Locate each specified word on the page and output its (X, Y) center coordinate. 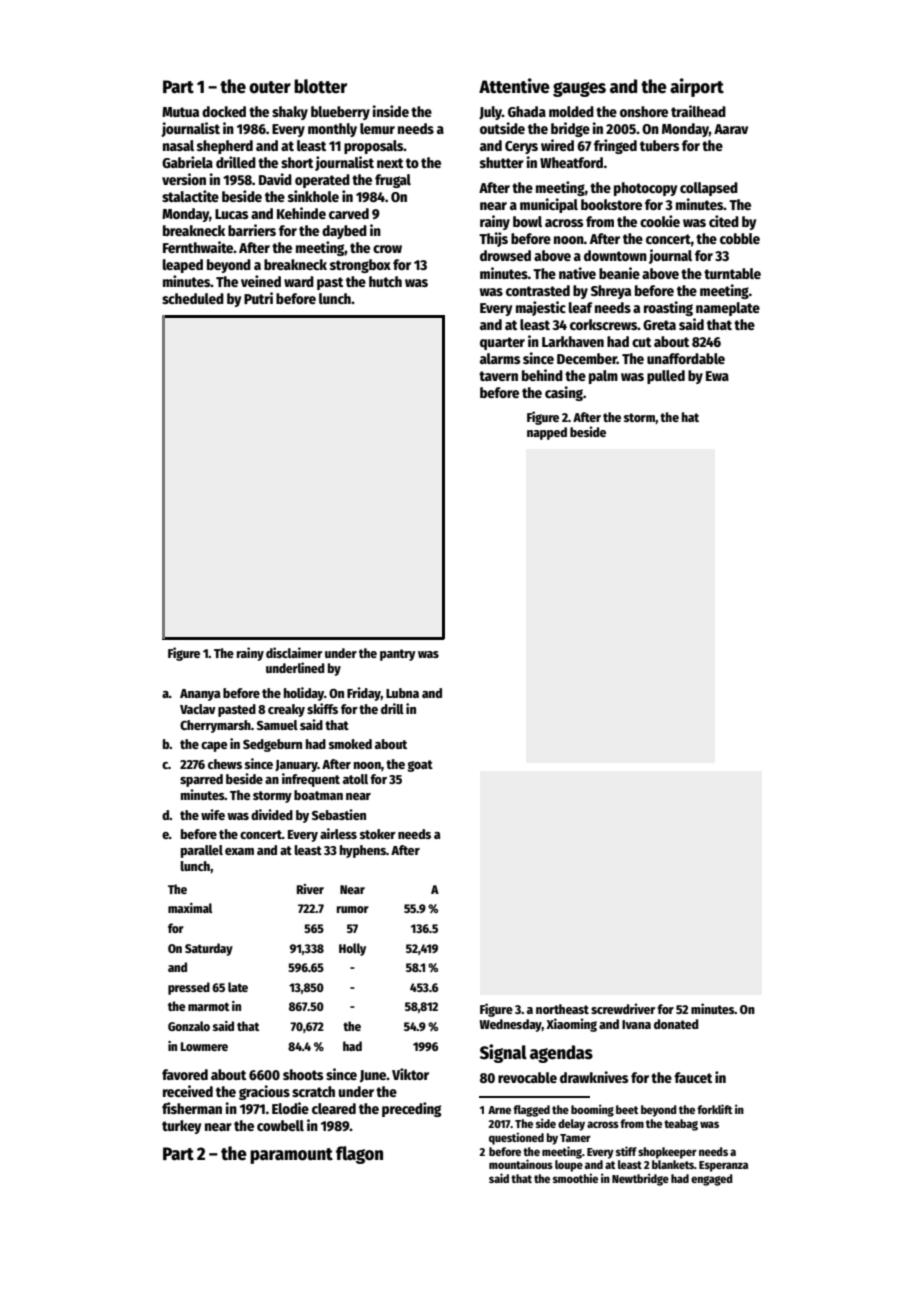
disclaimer (294, 652)
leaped (183, 266)
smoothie (575, 1178)
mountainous (521, 1164)
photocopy (645, 189)
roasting (668, 308)
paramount (291, 1156)
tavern (498, 376)
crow (387, 249)
